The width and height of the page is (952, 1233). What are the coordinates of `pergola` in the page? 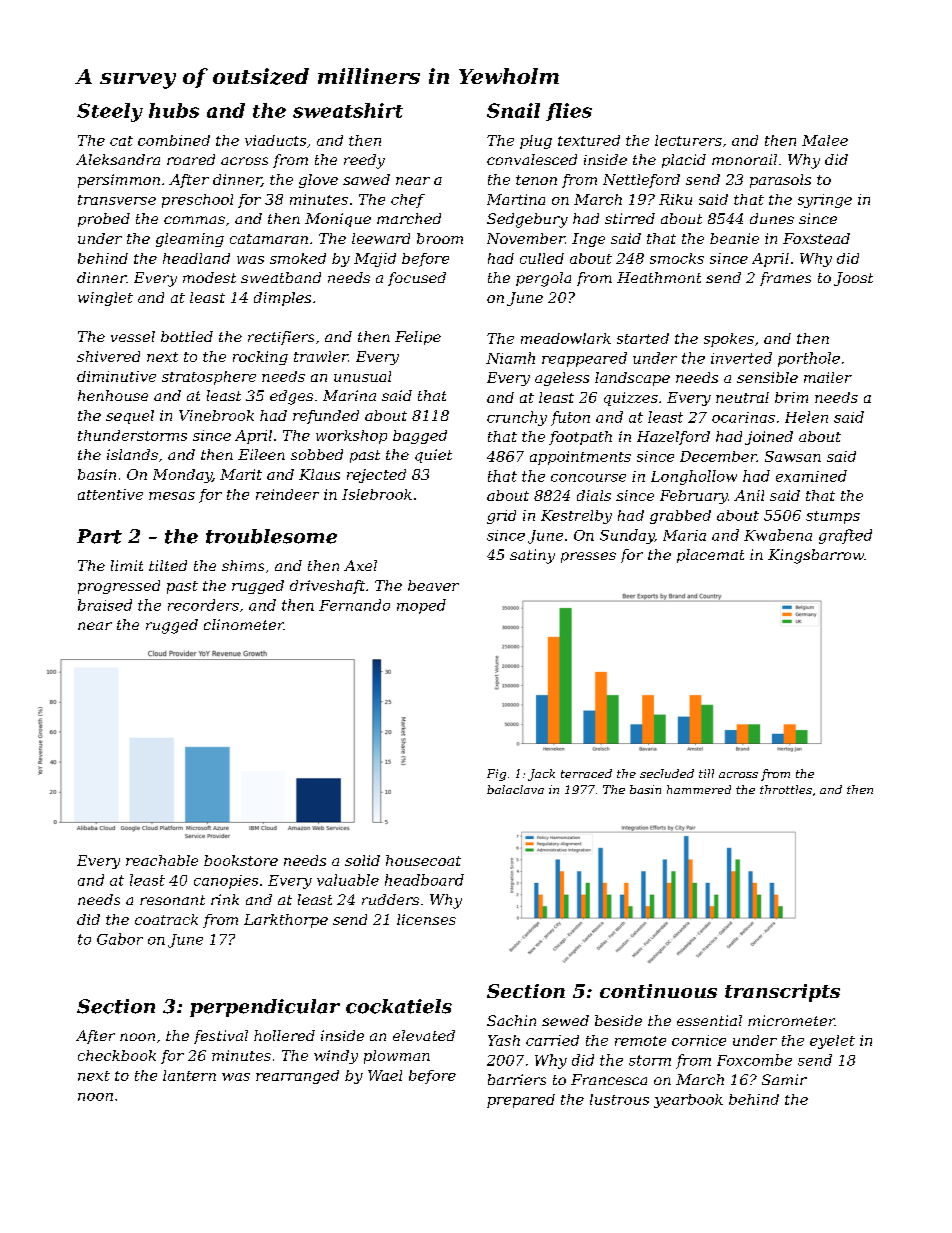 It's located at (543, 279).
